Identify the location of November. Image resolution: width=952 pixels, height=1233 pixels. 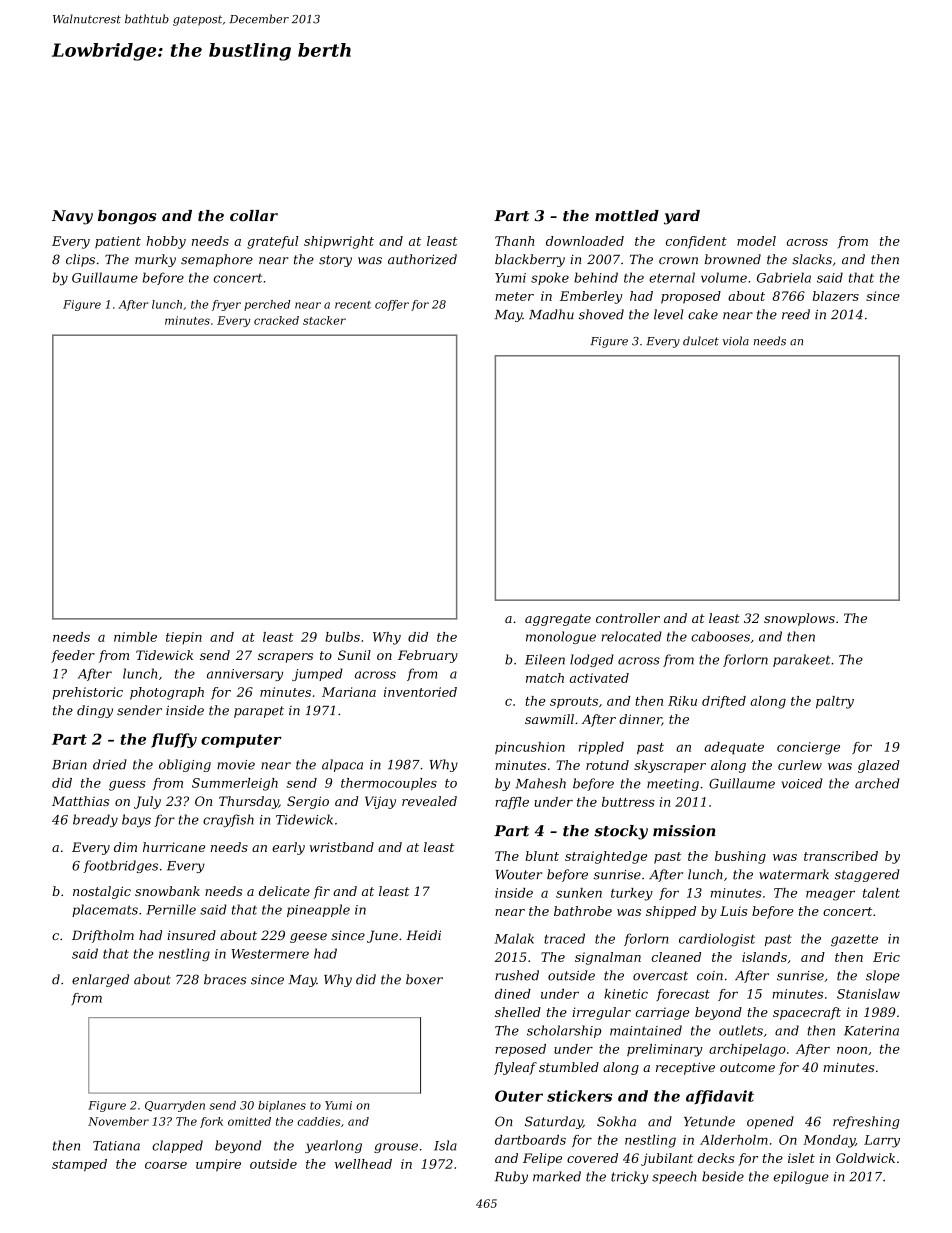
(118, 1121).
